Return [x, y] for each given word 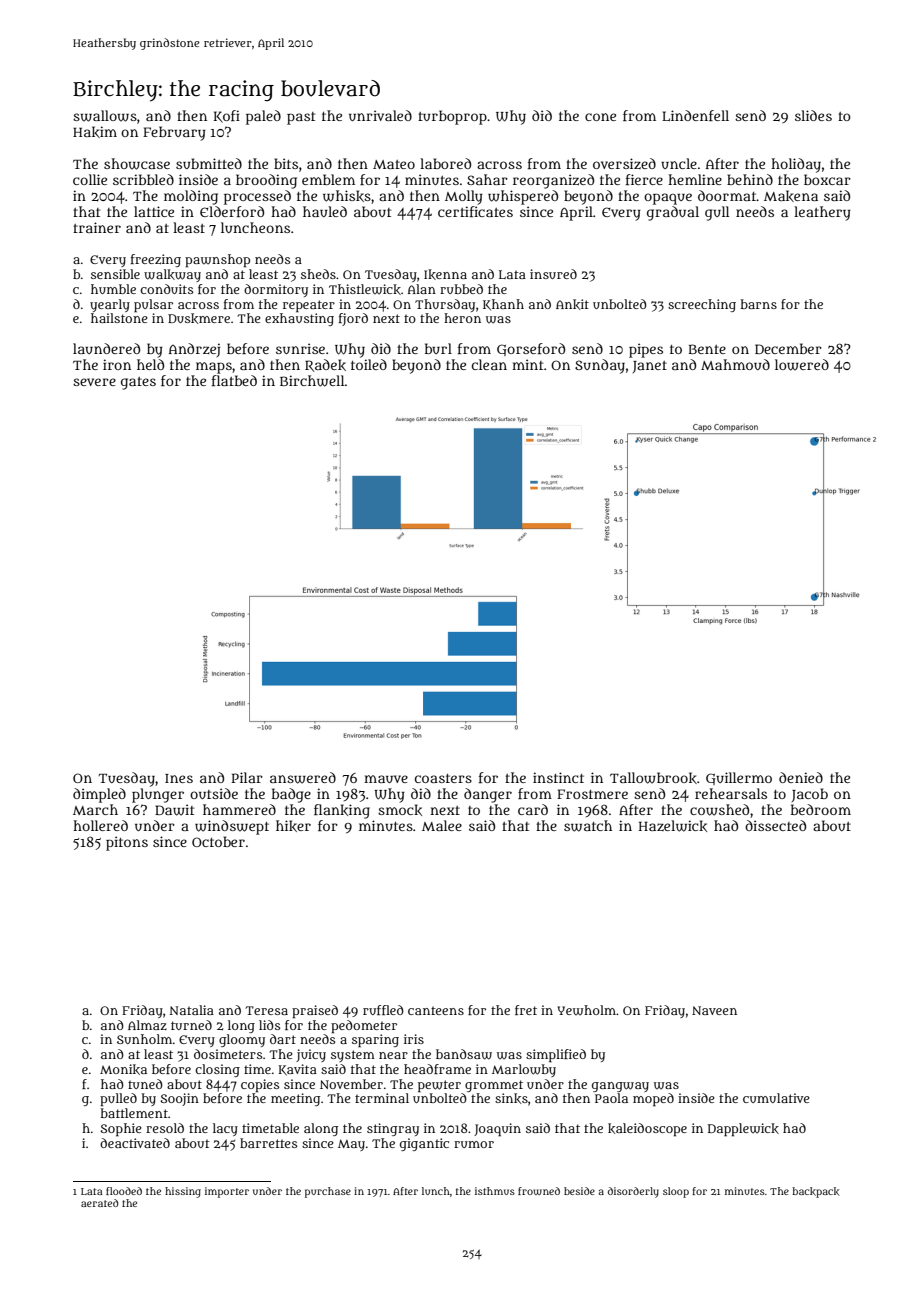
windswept [232, 827]
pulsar [153, 306]
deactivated [135, 1143]
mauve [386, 779]
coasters [443, 778]
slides [813, 115]
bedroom [821, 809]
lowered [802, 365]
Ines [179, 778]
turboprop [452, 117]
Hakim [95, 132]
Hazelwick [673, 826]
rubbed [461, 289]
